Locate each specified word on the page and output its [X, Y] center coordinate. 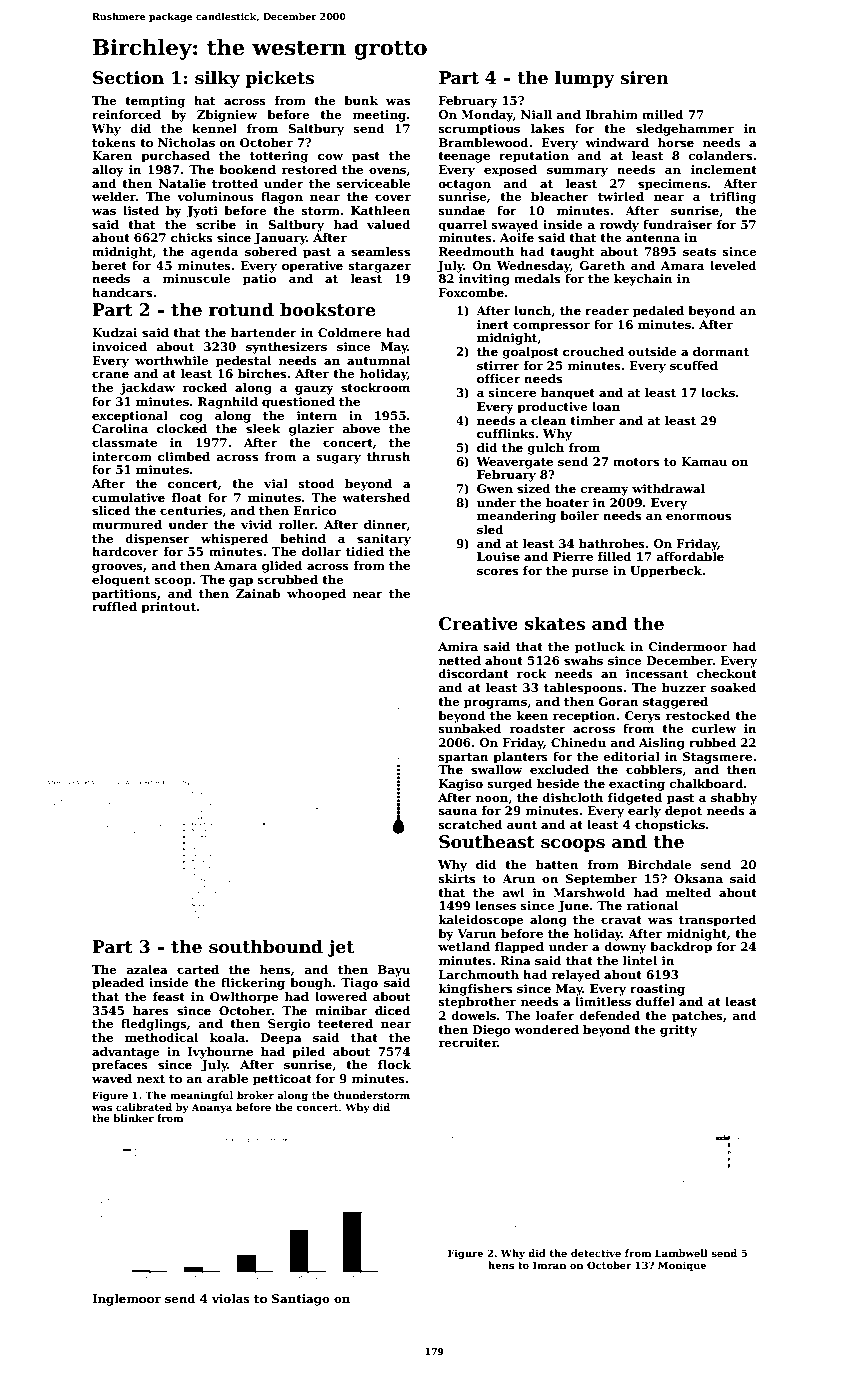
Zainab [258, 593]
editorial [632, 756]
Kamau [704, 461]
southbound [266, 947]
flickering [253, 984]
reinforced [126, 114]
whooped [316, 595]
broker [255, 1095]
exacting [637, 785]
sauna [458, 811]
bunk [361, 100]
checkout [727, 673]
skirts [457, 878]
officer [499, 378]
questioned [298, 403]
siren [644, 78]
